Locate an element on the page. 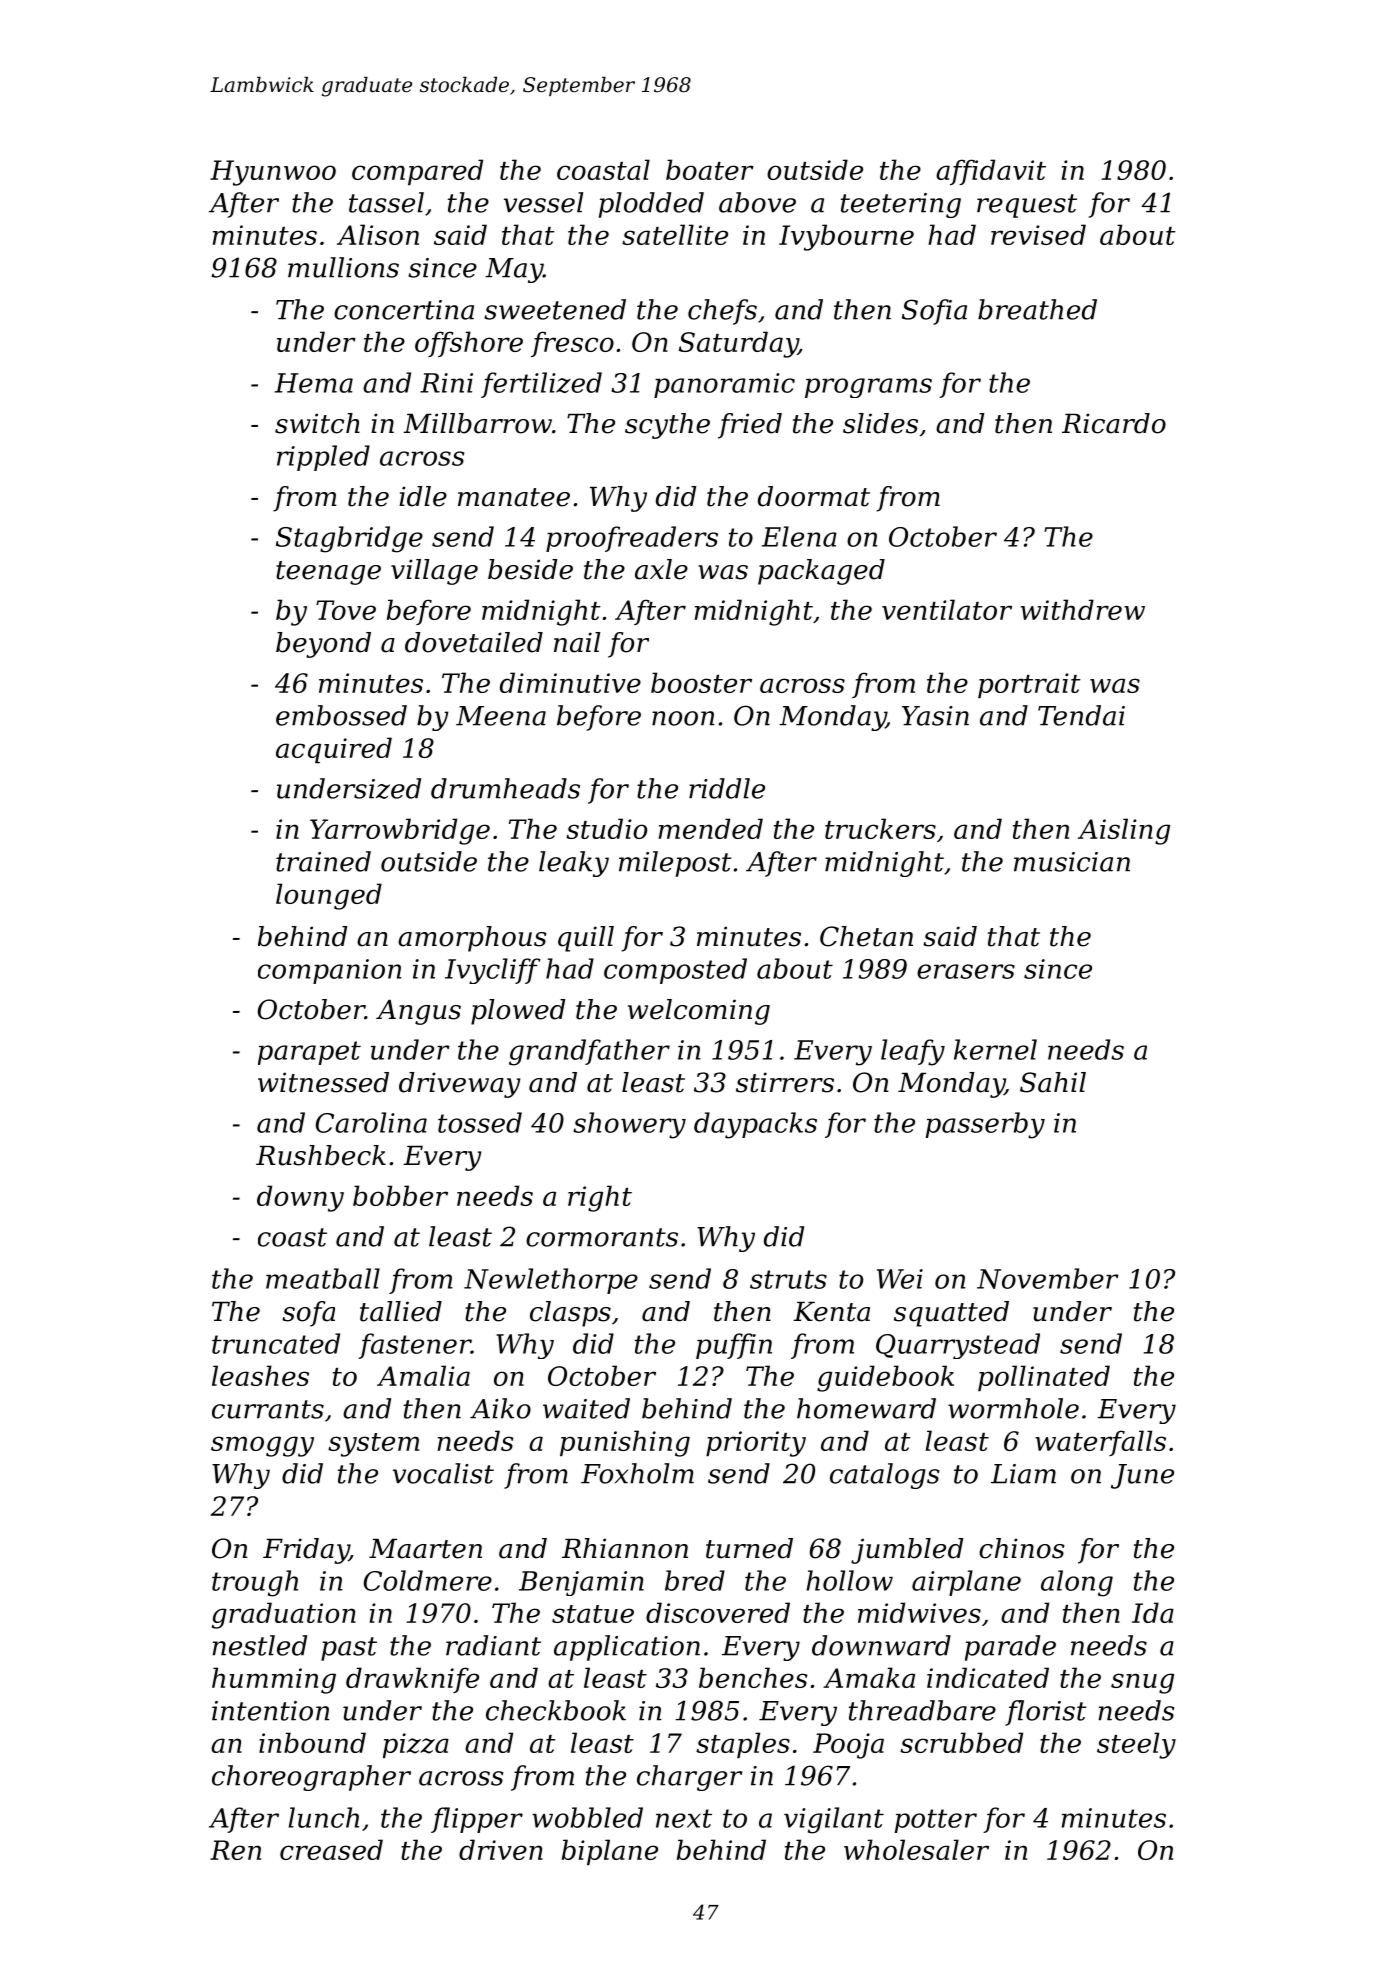 This image has width=1386, height=1969. compared is located at coordinates (417, 172).
